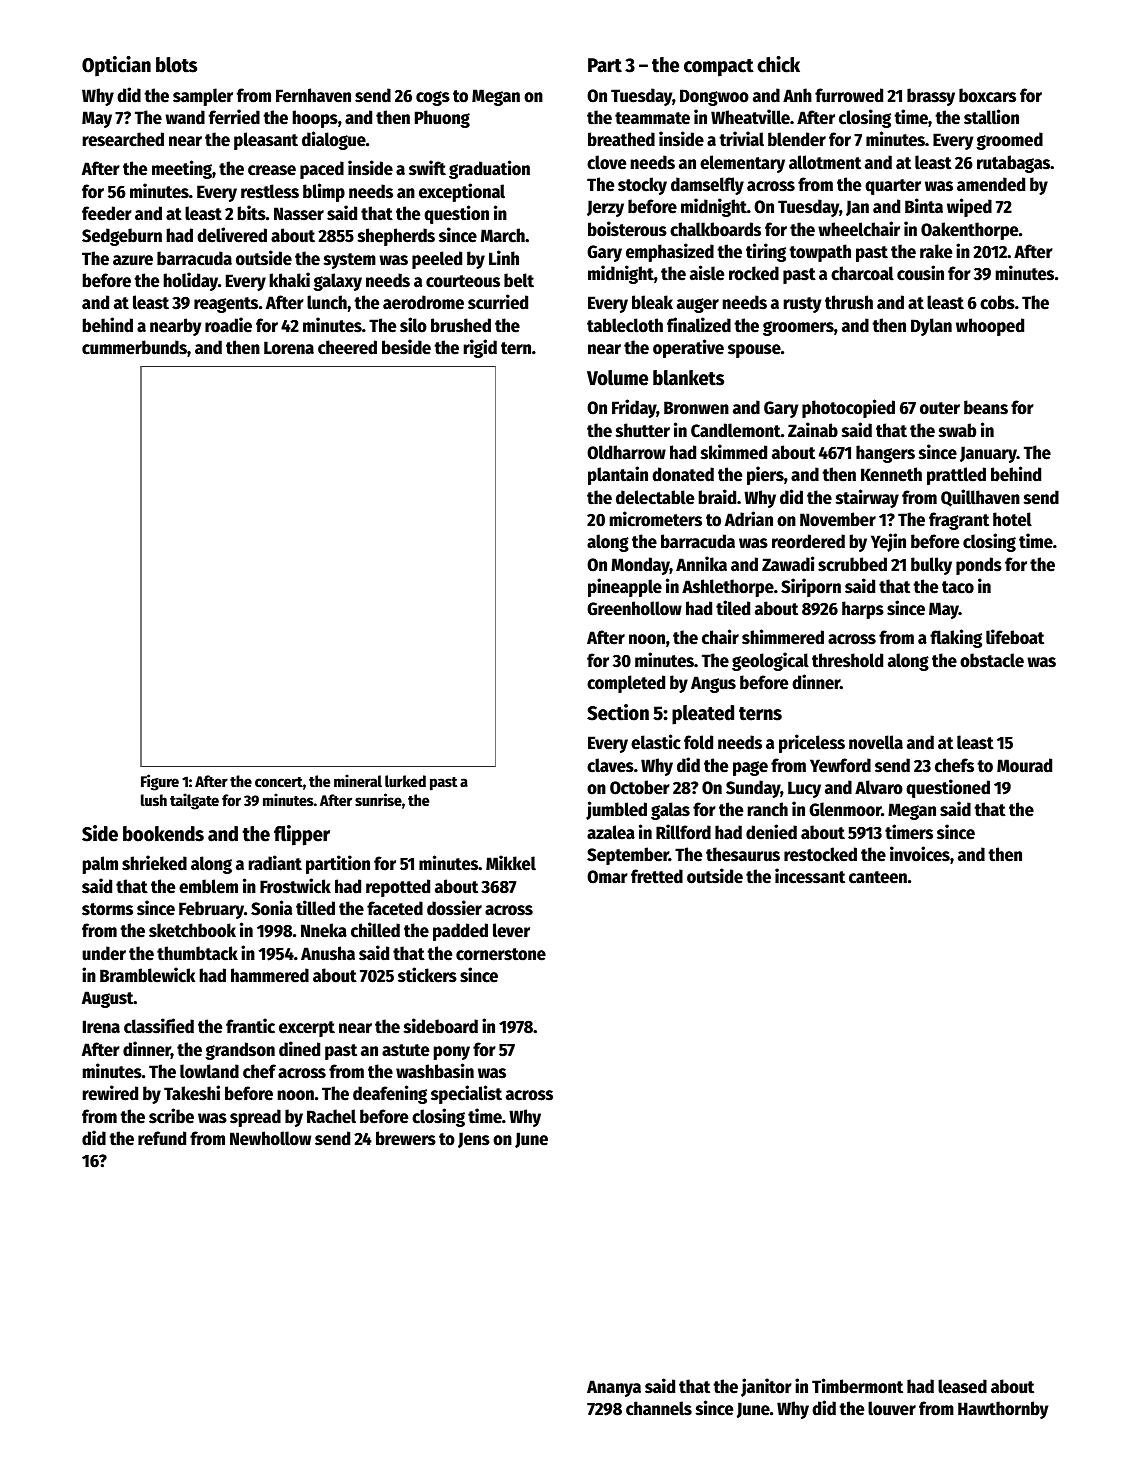  What do you see at coordinates (892, 1408) in the screenshot?
I see `louver` at bounding box center [892, 1408].
